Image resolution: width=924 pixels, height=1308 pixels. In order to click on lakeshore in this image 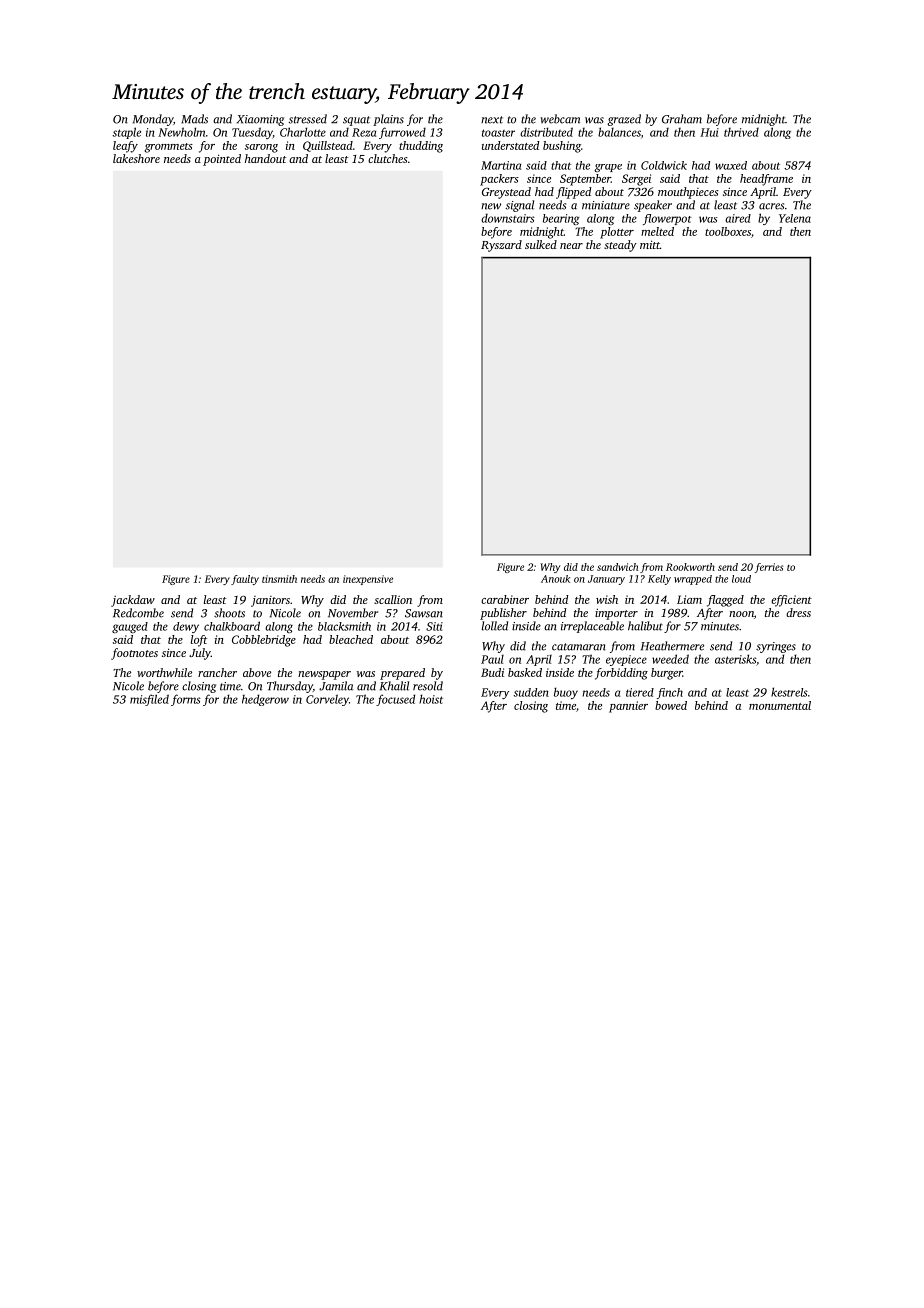, I will do `click(136, 158)`.
